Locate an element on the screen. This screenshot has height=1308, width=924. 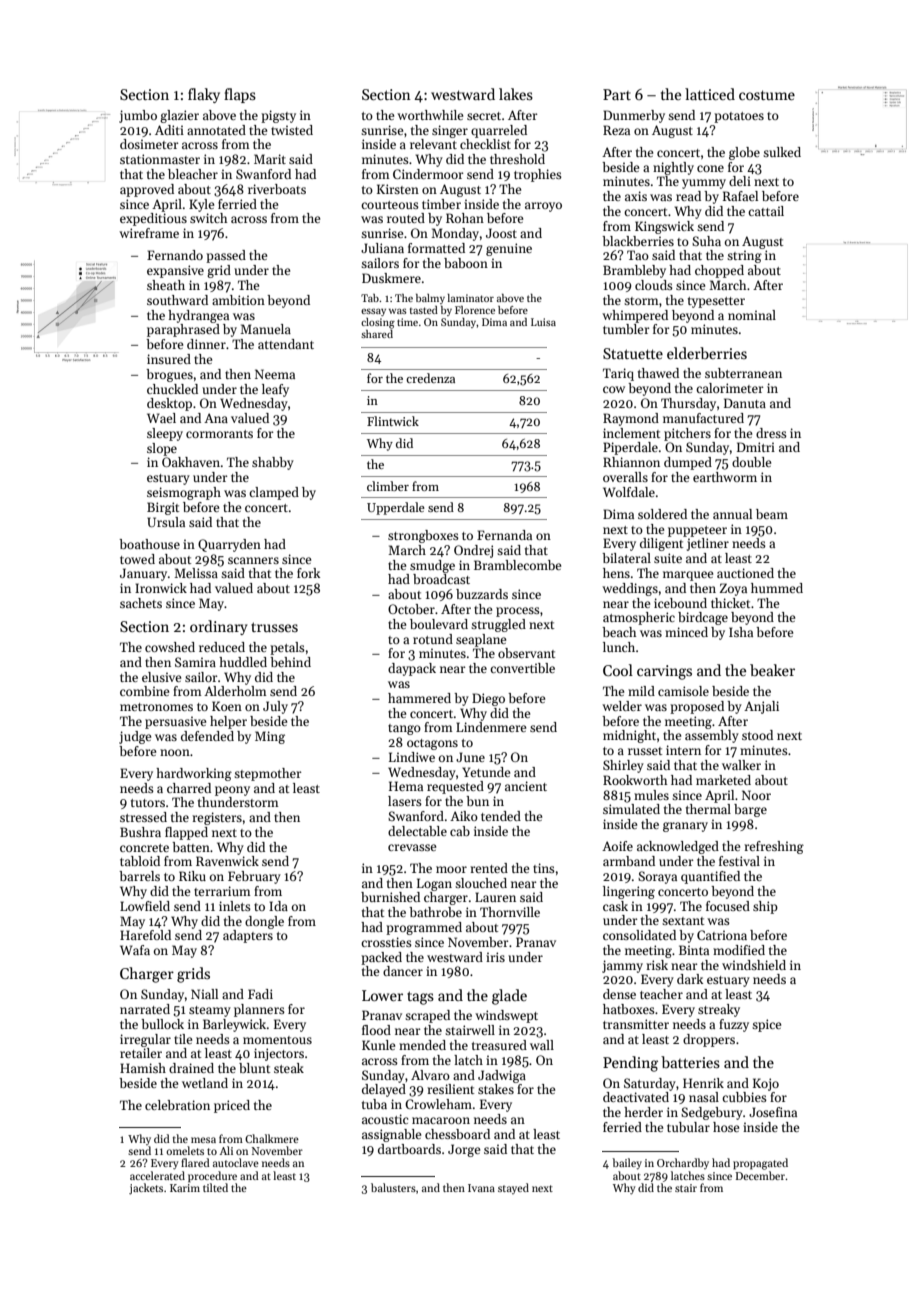
tilted is located at coordinates (215, 1187).
